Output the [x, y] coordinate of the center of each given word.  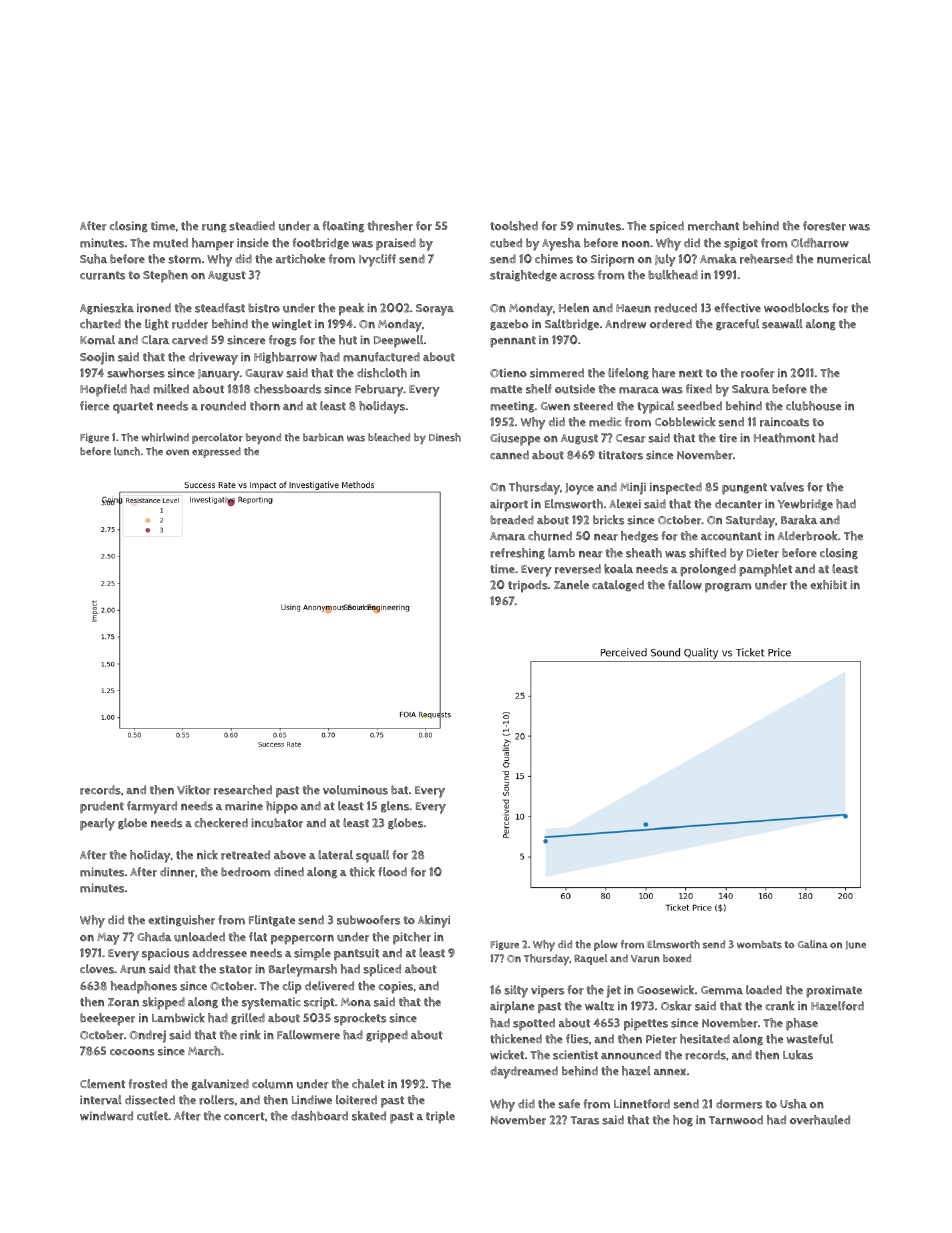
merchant [713, 226]
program [728, 588]
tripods [528, 586]
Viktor [194, 790]
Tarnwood [736, 1120]
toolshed [514, 226]
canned [509, 454]
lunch [127, 451]
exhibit [828, 585]
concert [244, 1116]
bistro [264, 308]
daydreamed [524, 1072]
